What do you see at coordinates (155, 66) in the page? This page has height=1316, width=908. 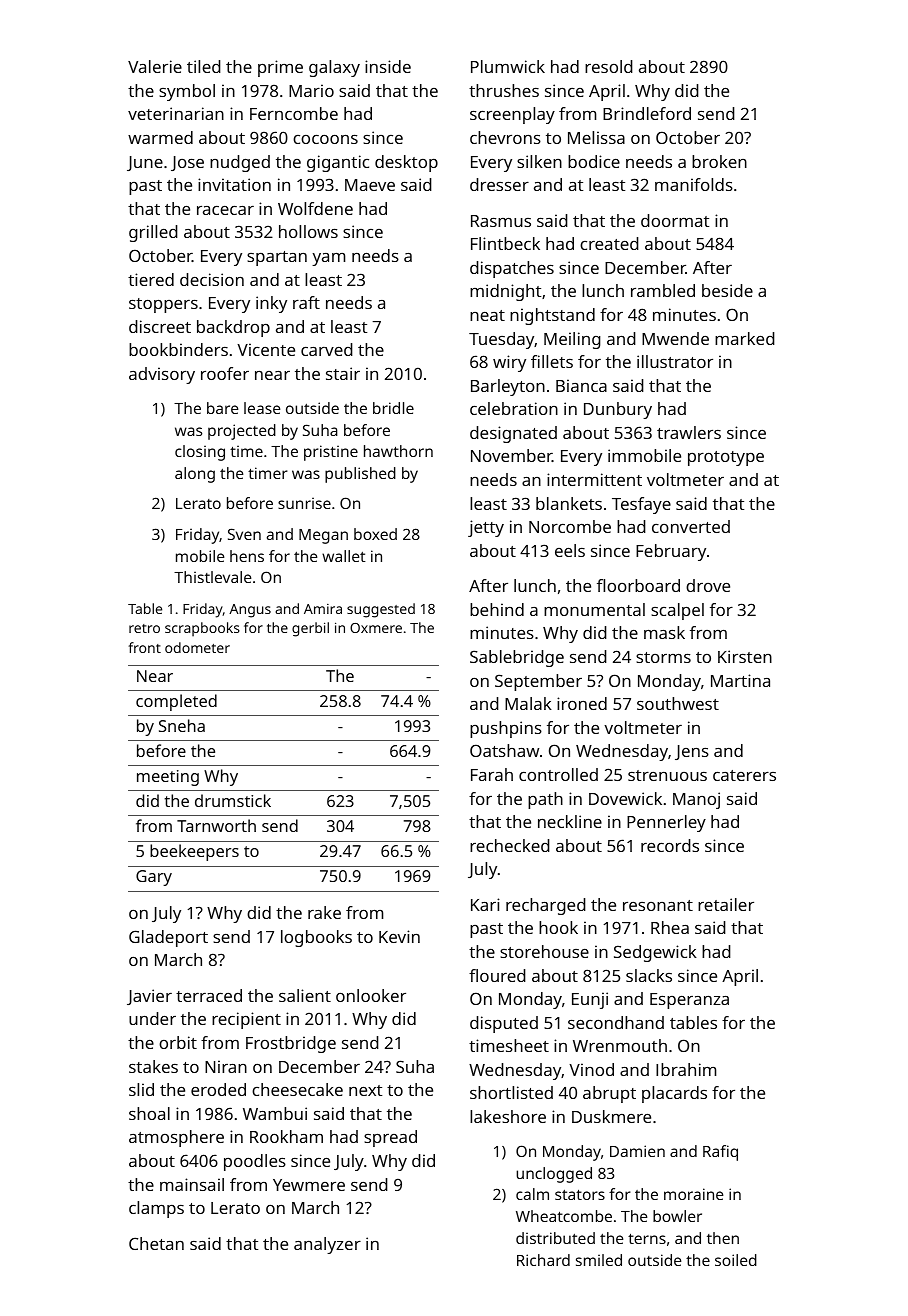 I see `Valerie` at bounding box center [155, 66].
